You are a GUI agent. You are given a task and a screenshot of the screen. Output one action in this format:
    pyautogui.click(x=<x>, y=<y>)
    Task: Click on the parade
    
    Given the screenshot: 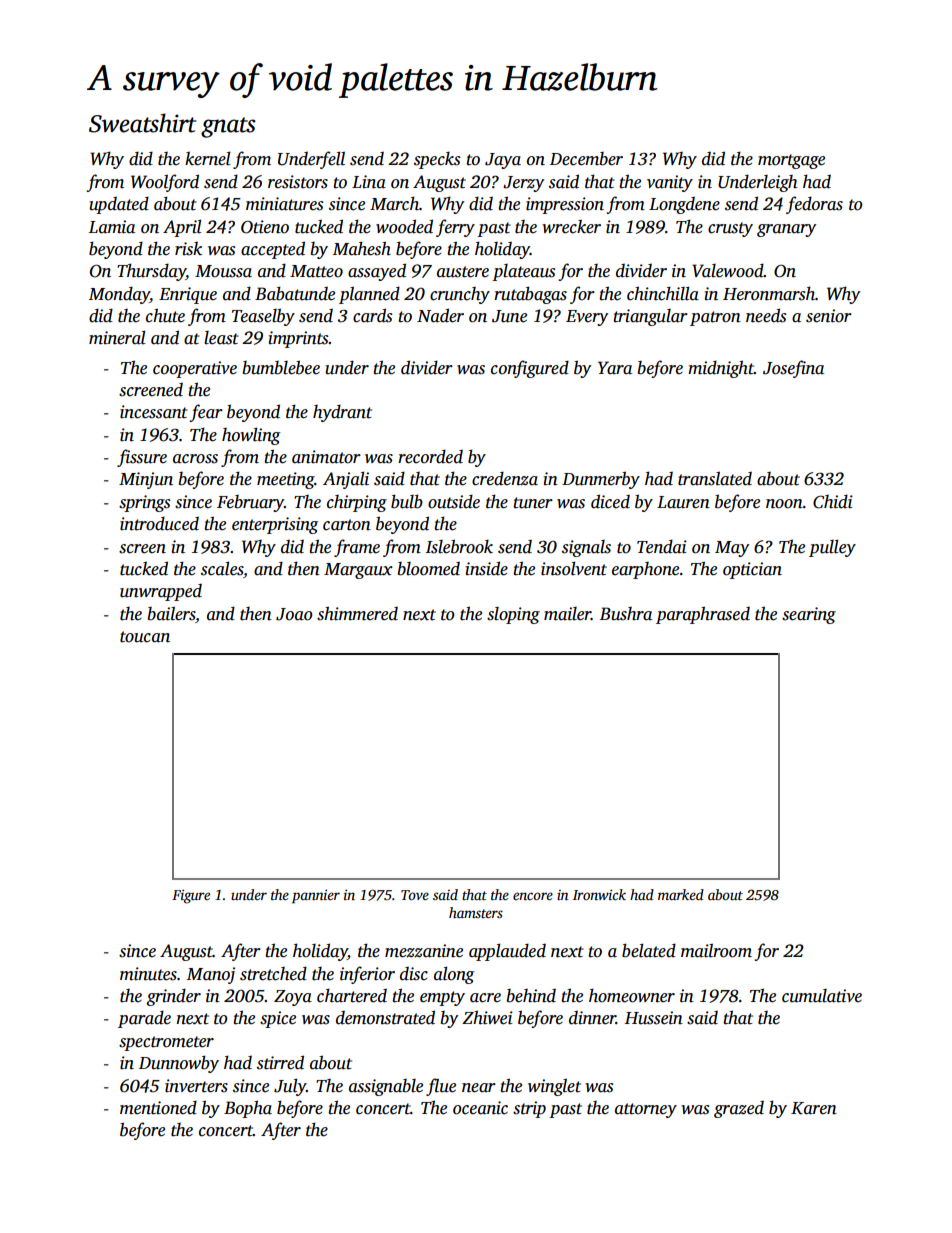 What is the action you would take?
    pyautogui.click(x=144, y=1019)
